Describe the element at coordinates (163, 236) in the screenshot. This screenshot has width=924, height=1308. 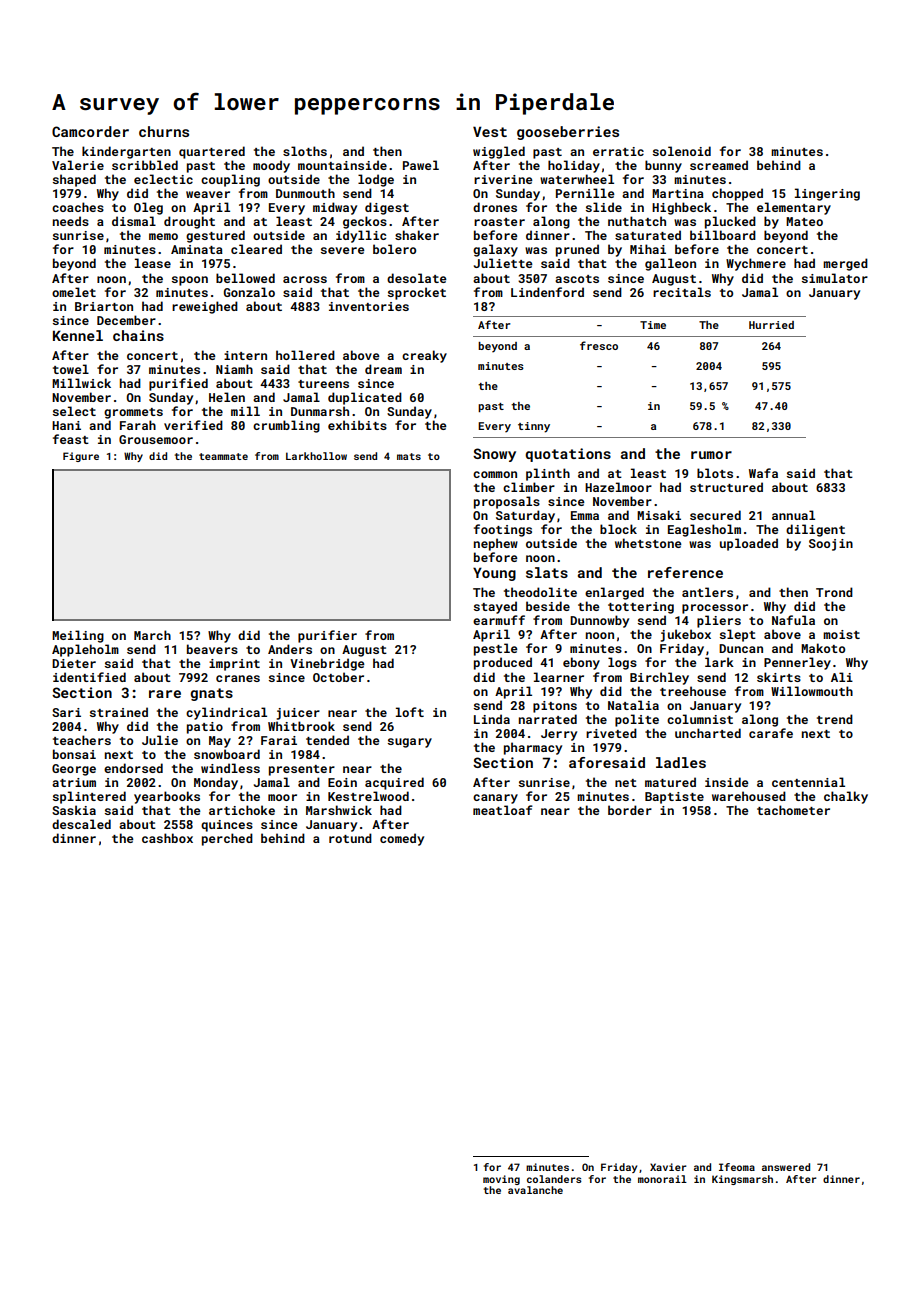
I see `memo` at that location.
